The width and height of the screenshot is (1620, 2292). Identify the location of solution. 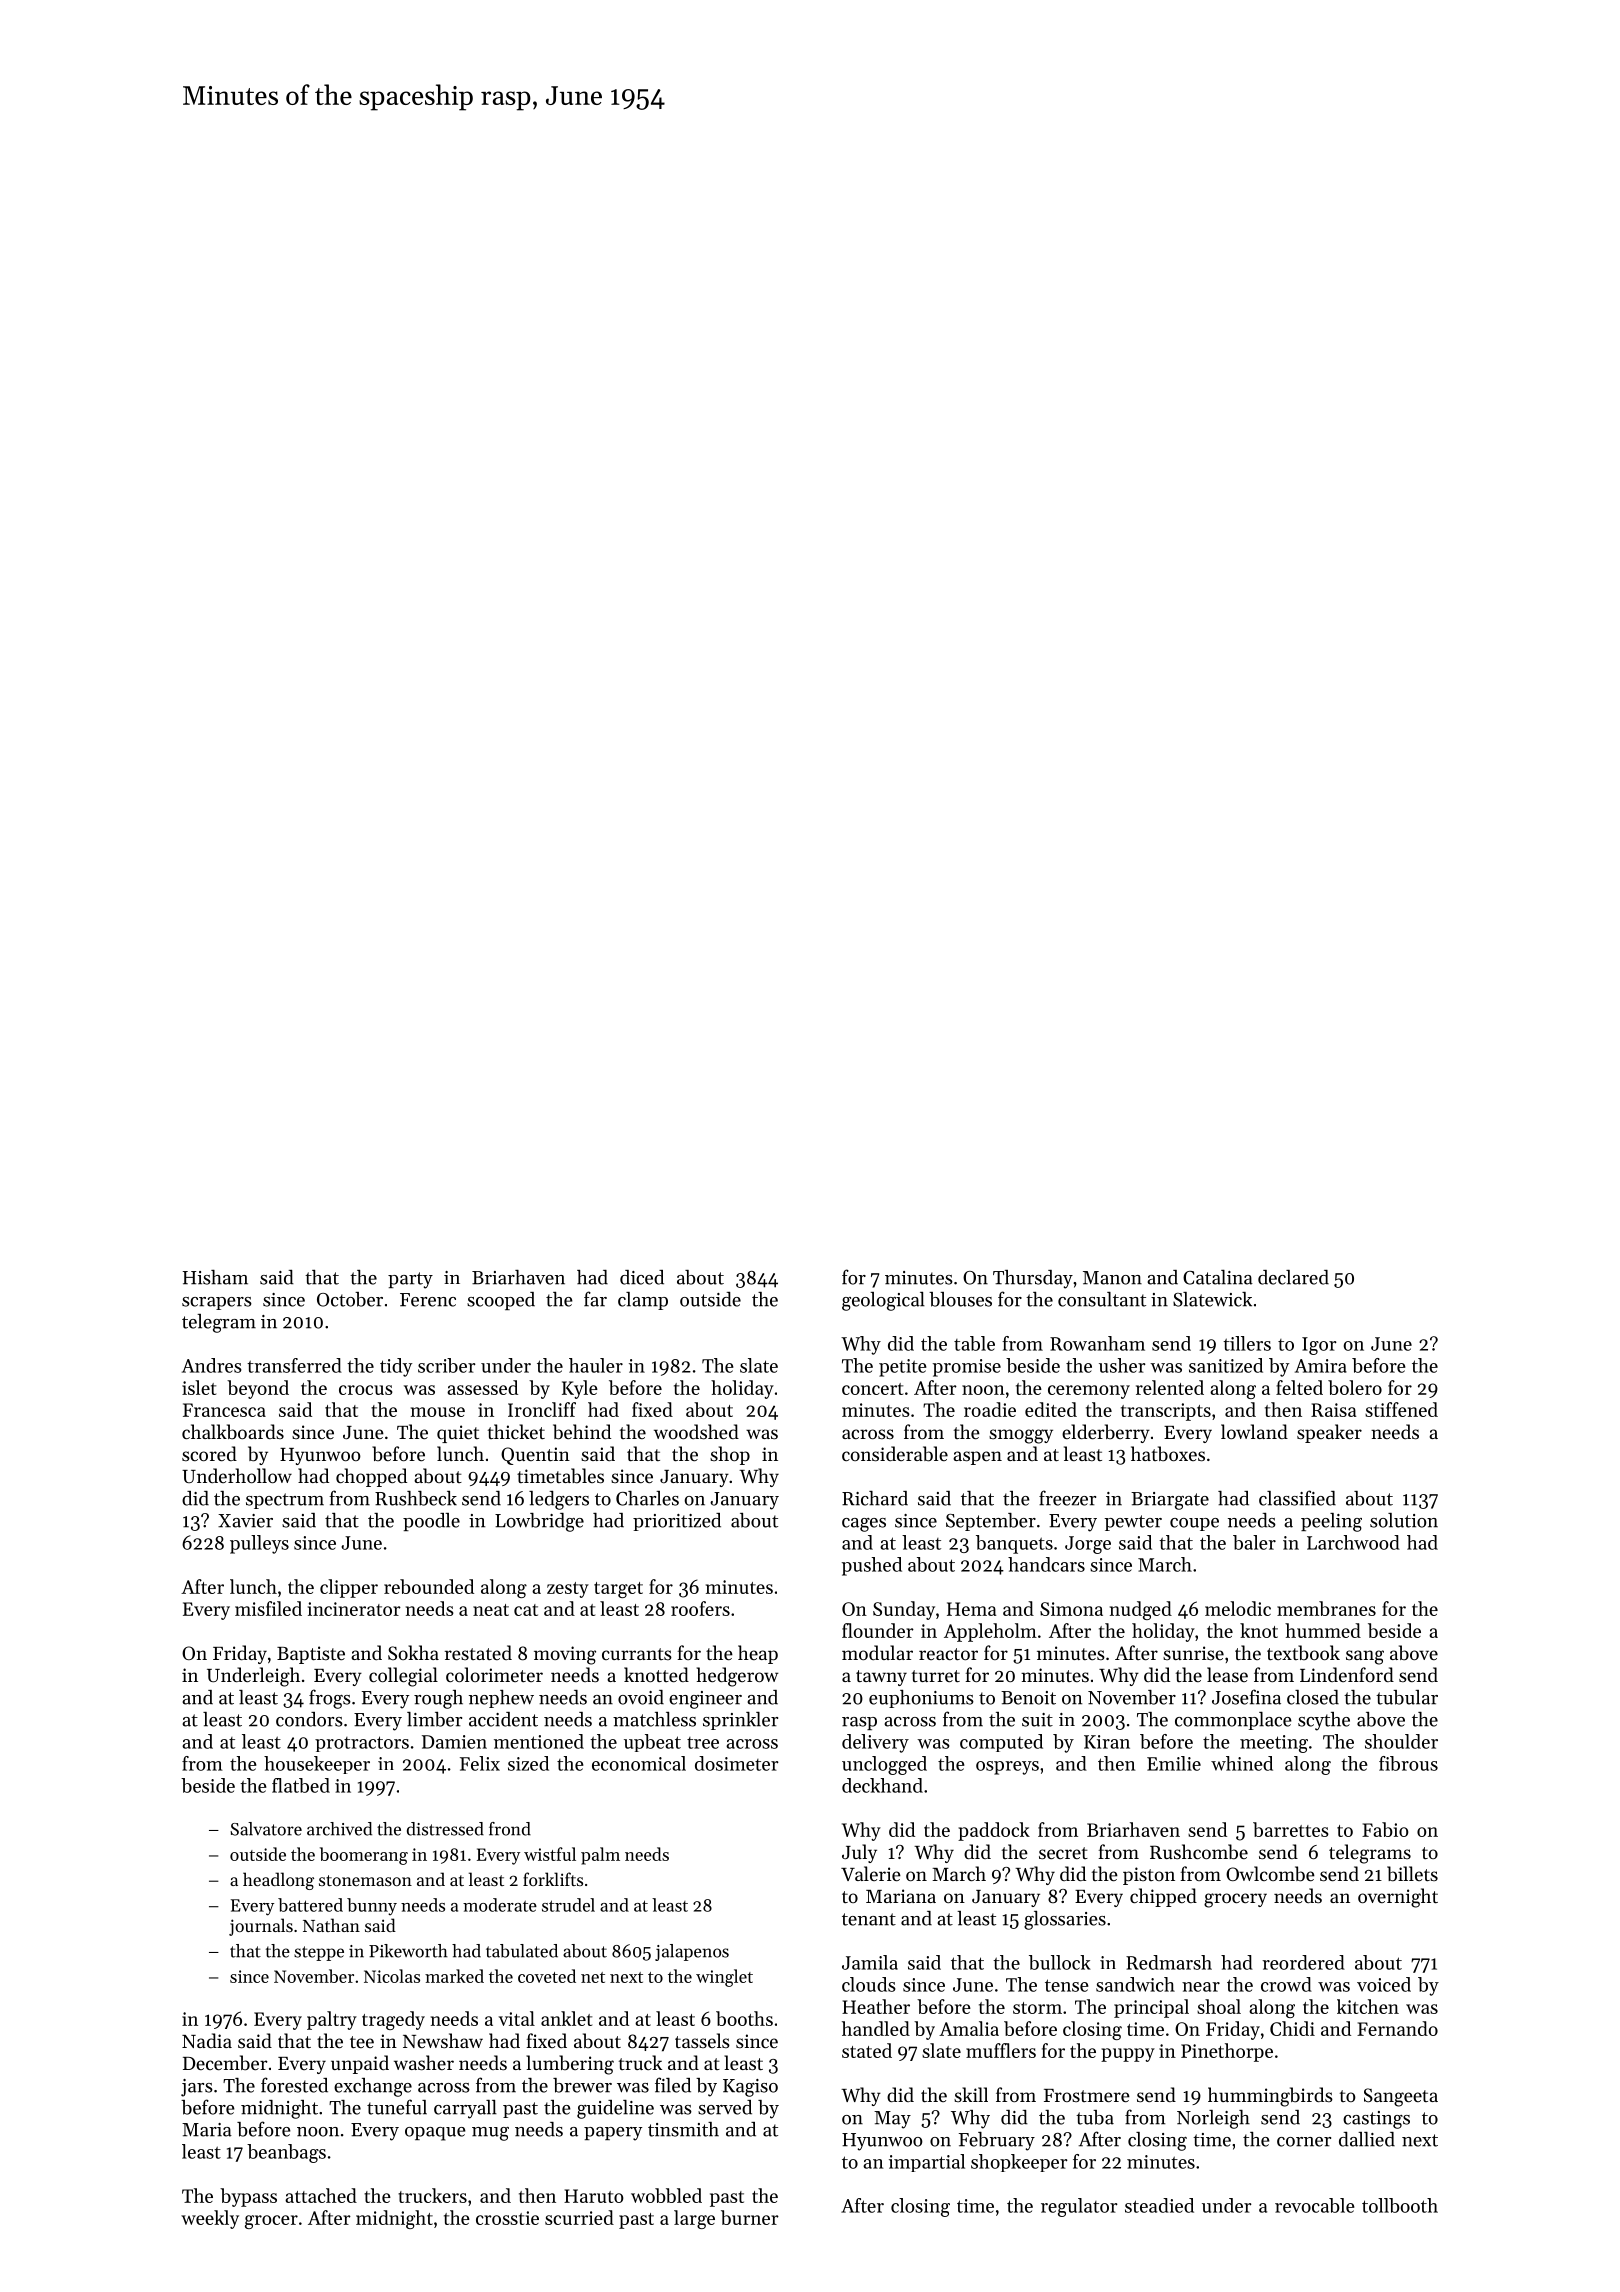
(1404, 1520).
